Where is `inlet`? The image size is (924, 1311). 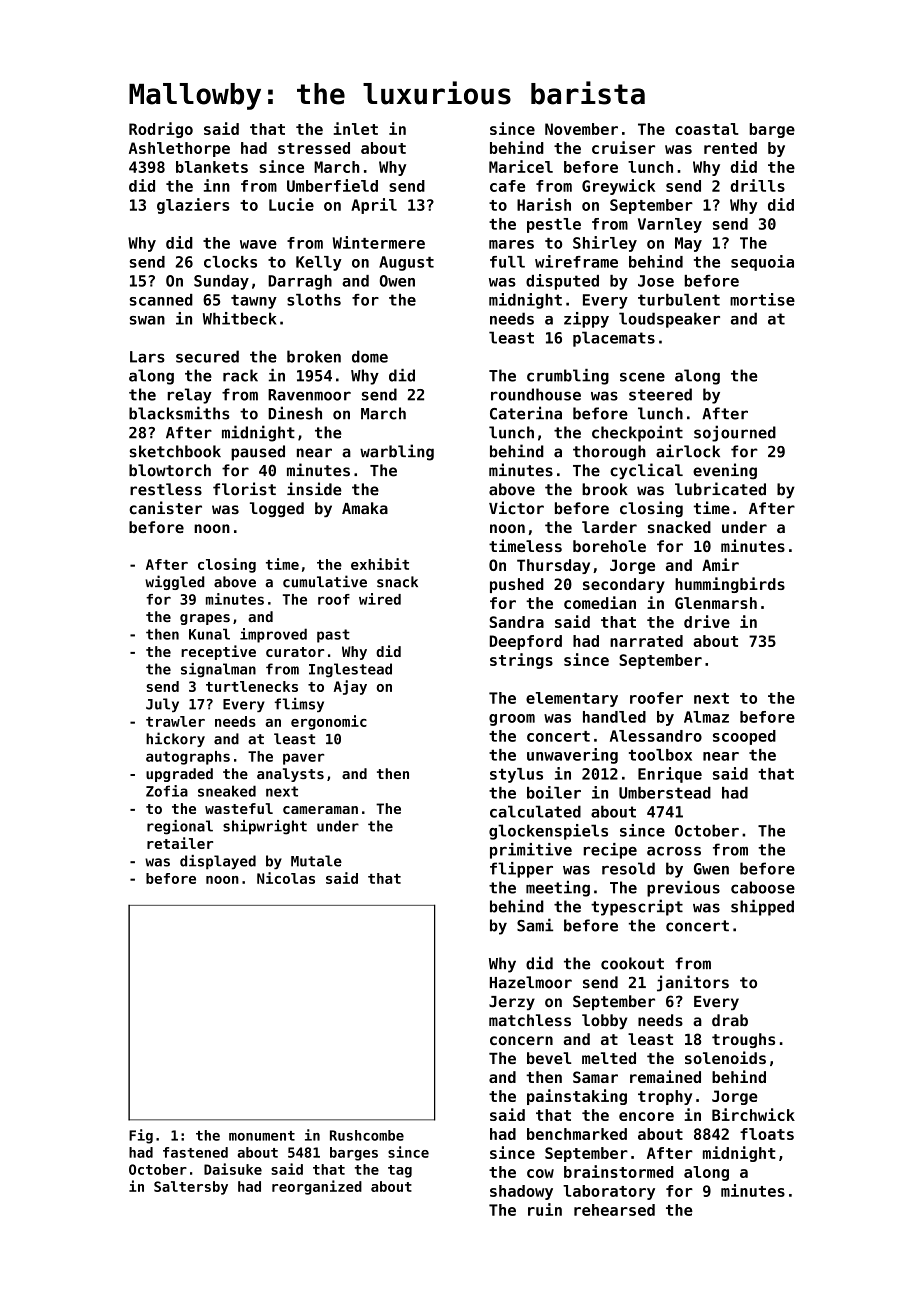
inlet is located at coordinates (355, 128).
